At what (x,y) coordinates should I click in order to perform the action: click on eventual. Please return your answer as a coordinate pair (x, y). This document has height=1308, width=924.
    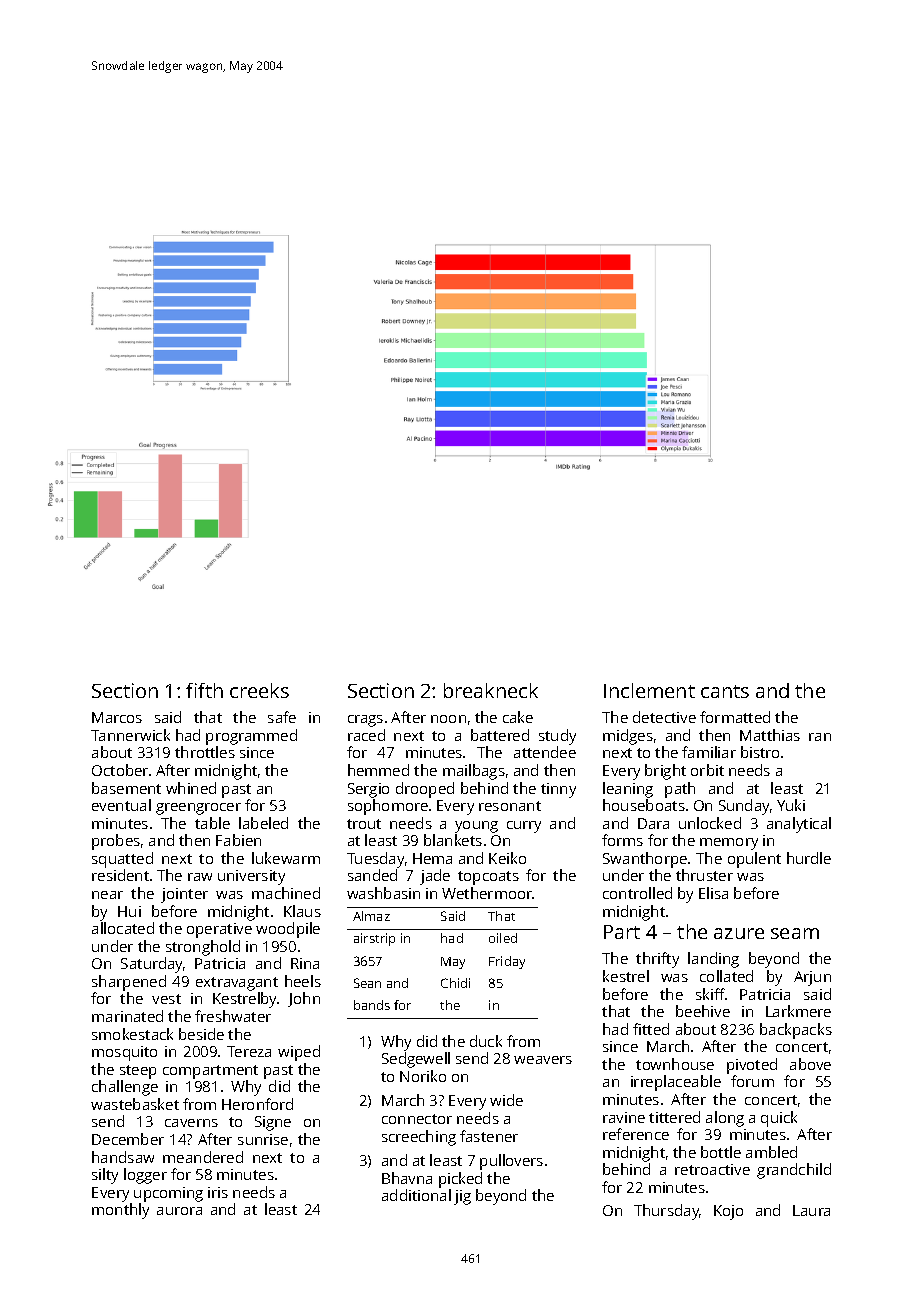
    Looking at the image, I should click on (121, 805).
